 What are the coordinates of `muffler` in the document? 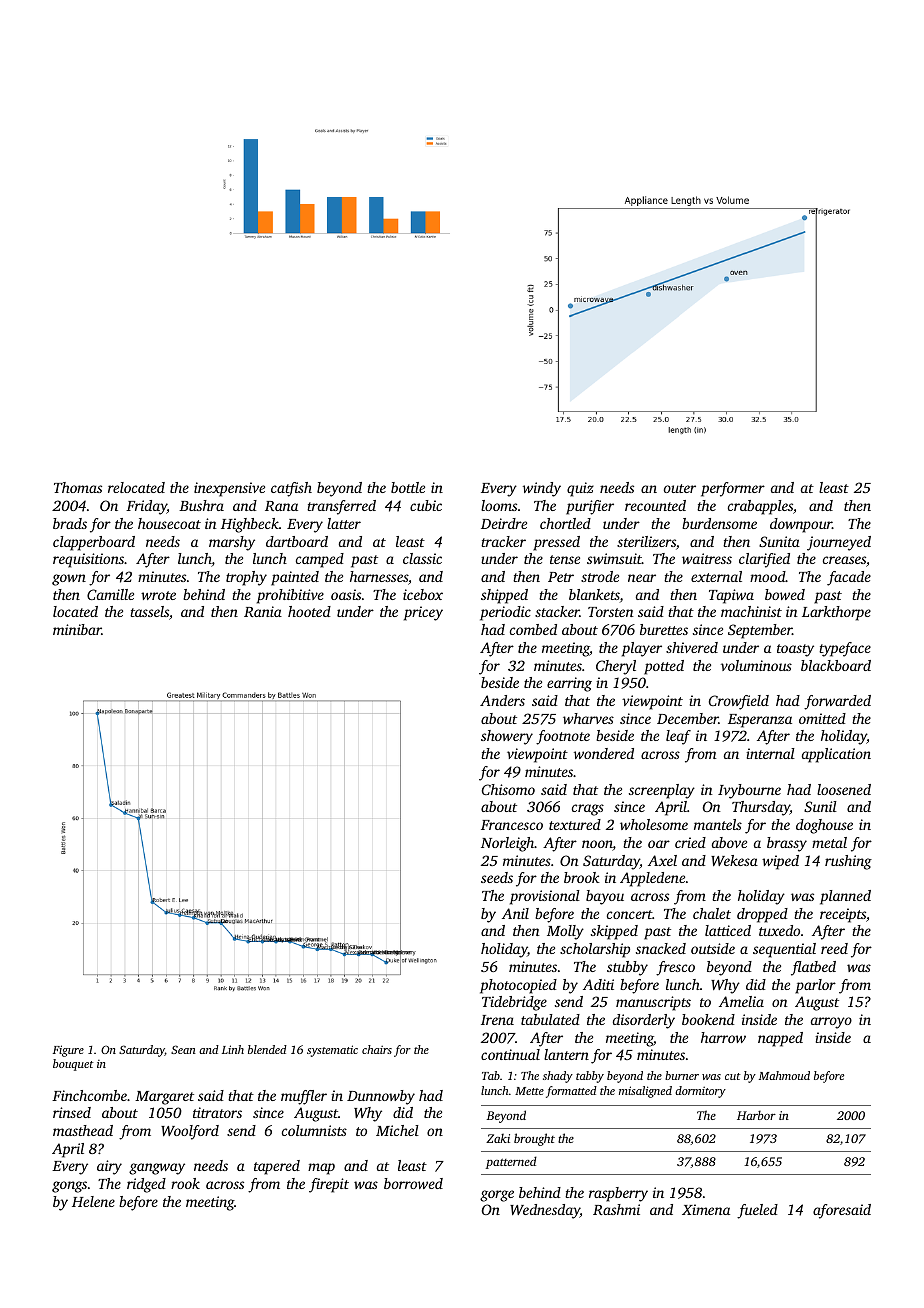 It's located at (304, 1097).
